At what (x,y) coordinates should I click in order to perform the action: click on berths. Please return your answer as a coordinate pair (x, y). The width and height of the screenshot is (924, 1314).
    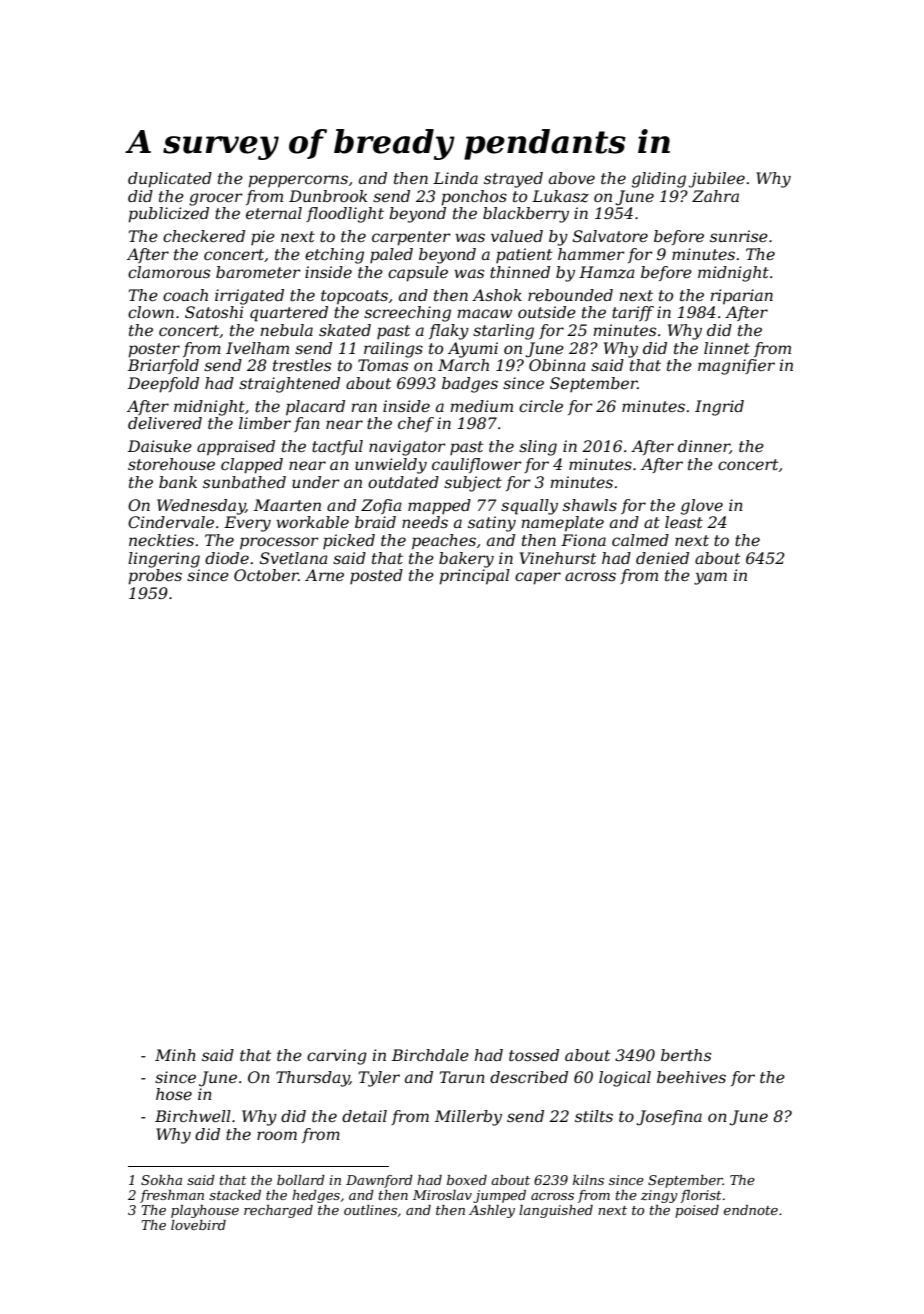
    Looking at the image, I should click on (686, 1055).
